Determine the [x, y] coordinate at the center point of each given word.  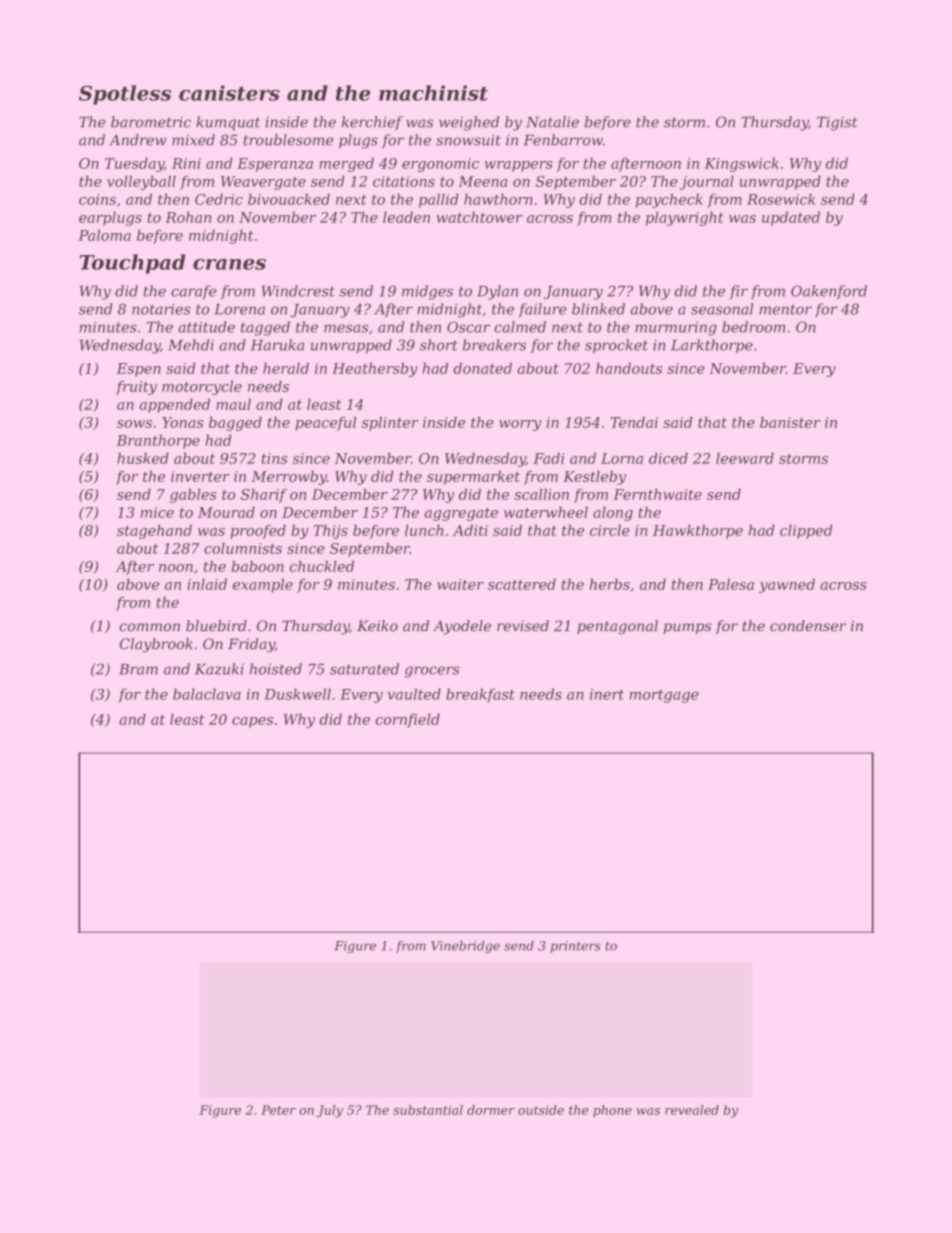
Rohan [188, 217]
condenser [808, 626]
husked [143, 458]
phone [612, 1111]
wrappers [518, 166]
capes [252, 722]
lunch [424, 530]
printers [575, 947]
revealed [692, 1110]
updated [791, 218]
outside [541, 1110]
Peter [278, 1110]
